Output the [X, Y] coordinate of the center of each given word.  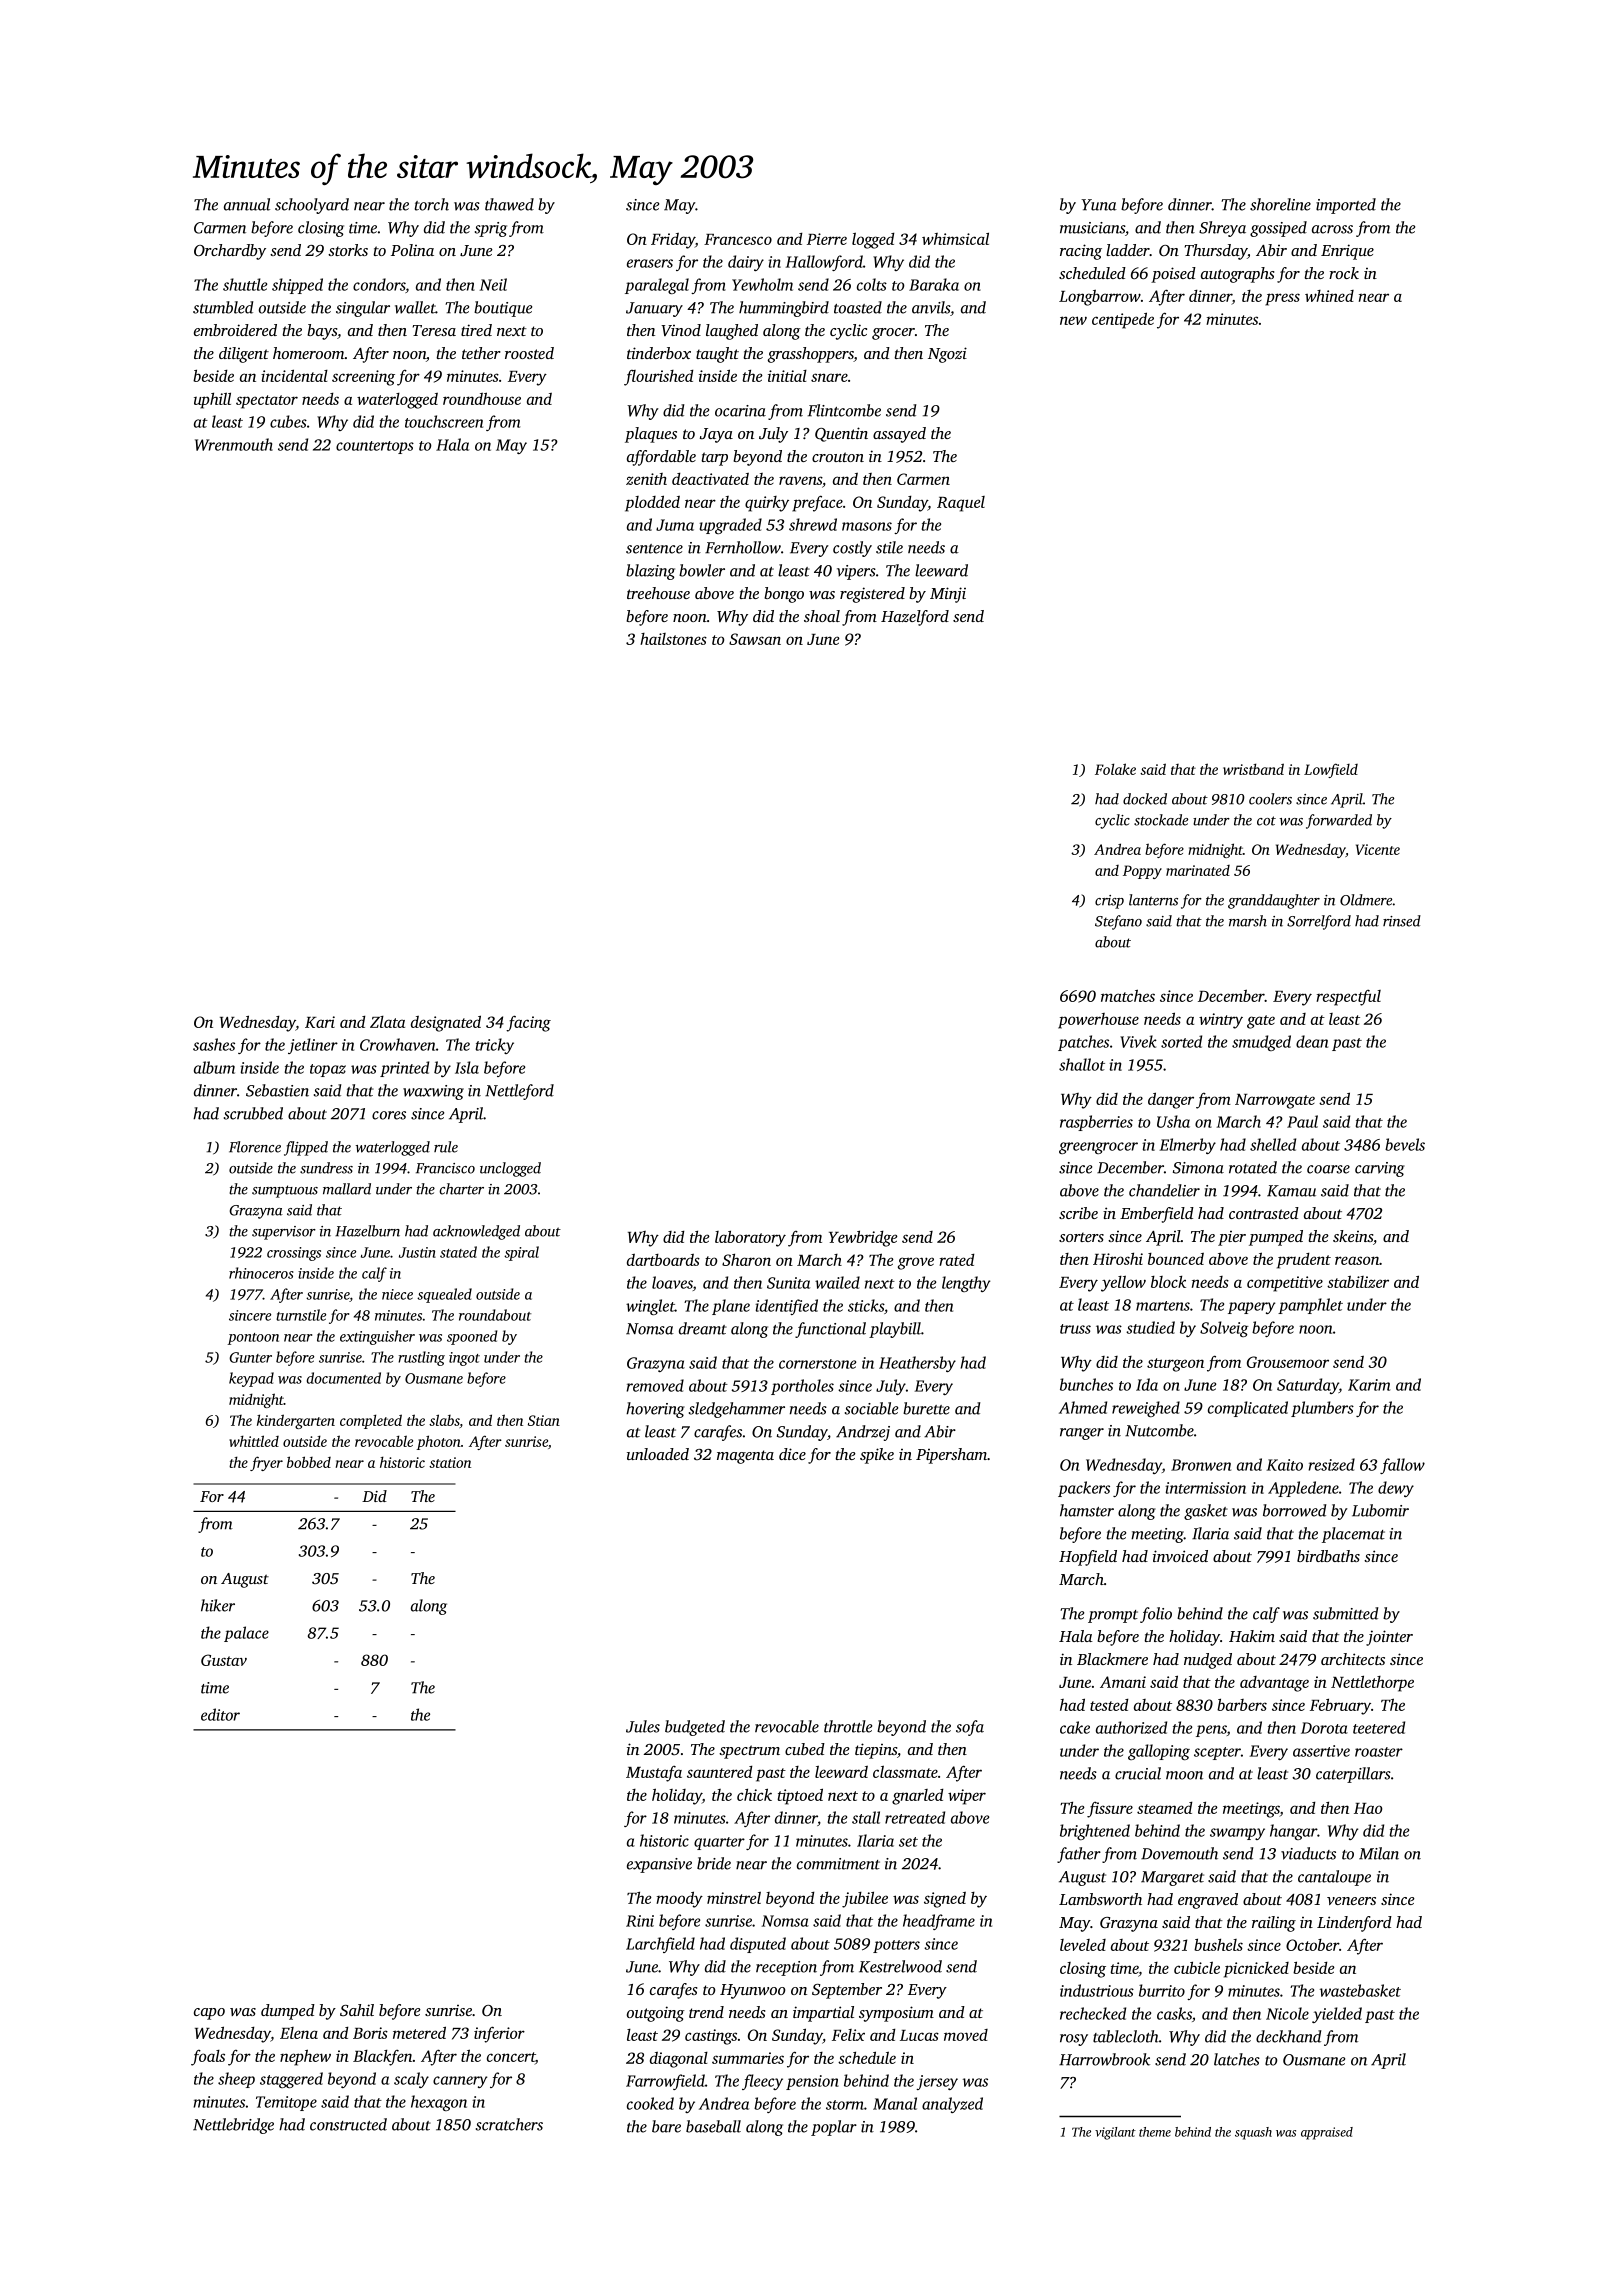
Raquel [961, 504]
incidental [294, 375]
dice [792, 1454]
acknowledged [476, 1232]
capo [209, 2014]
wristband [1253, 769]
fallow [1402, 1466]
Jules [643, 1726]
